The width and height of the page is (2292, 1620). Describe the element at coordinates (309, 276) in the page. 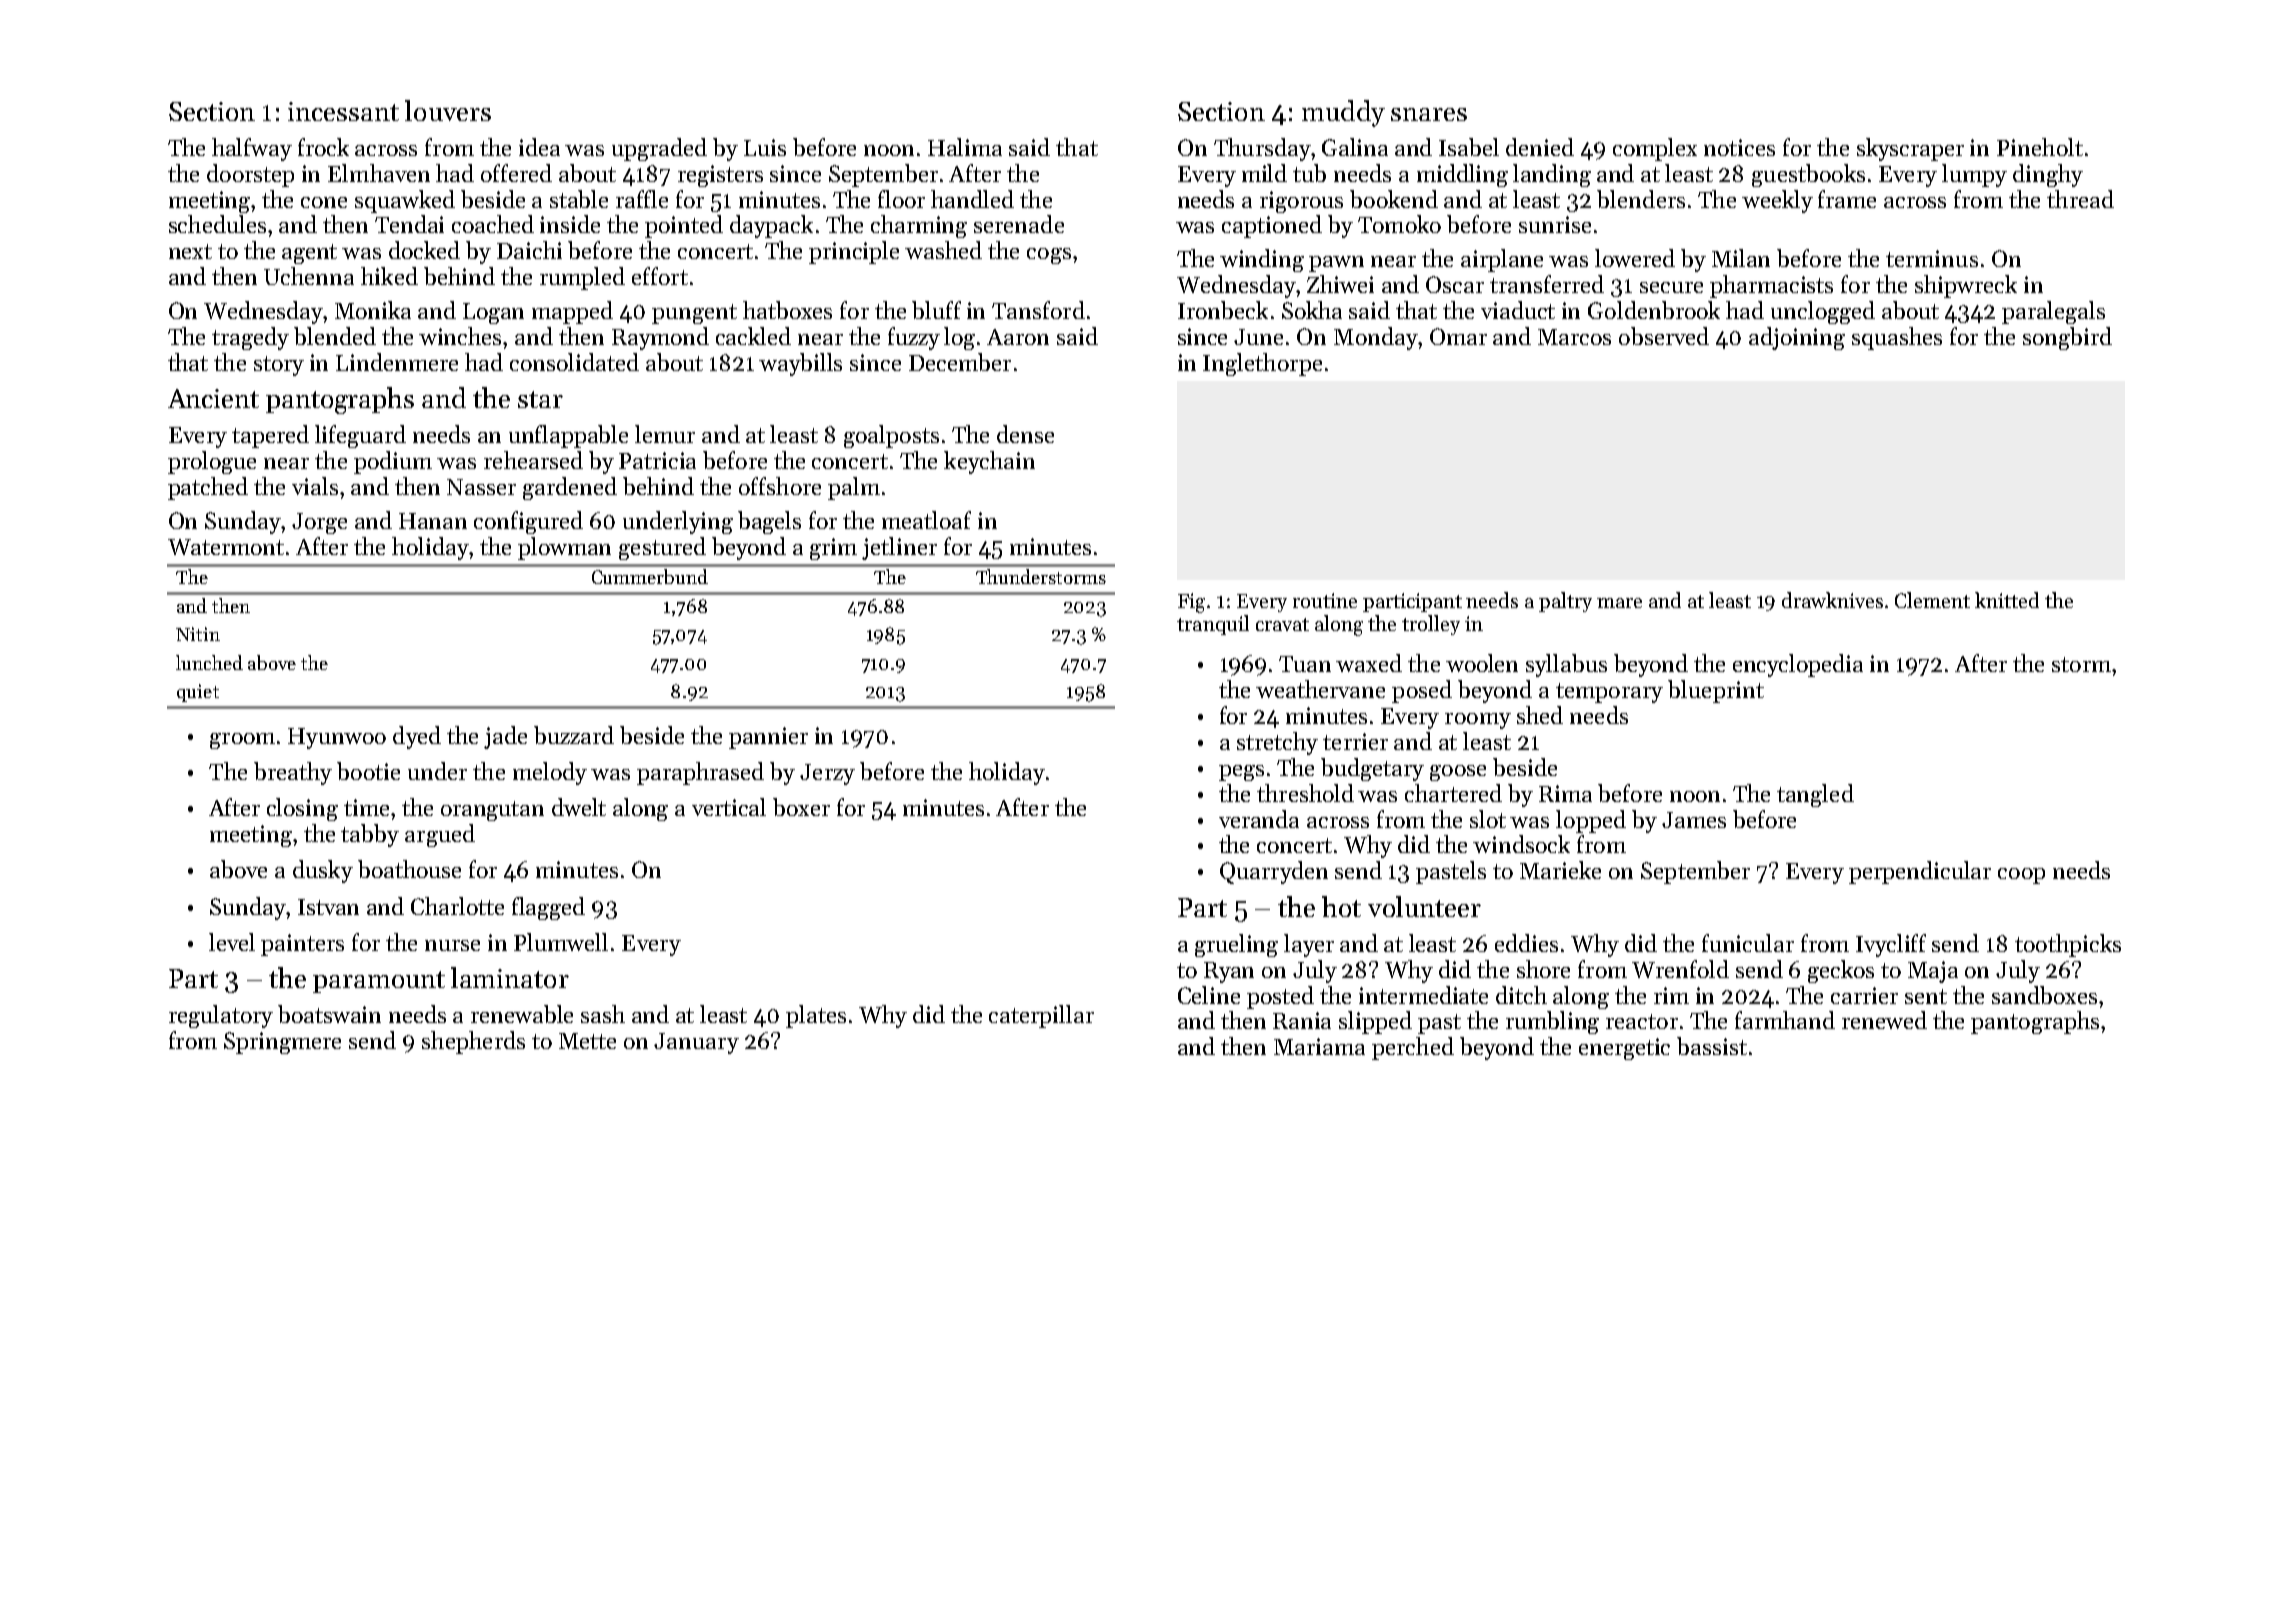

I see `Uchenna` at that location.
